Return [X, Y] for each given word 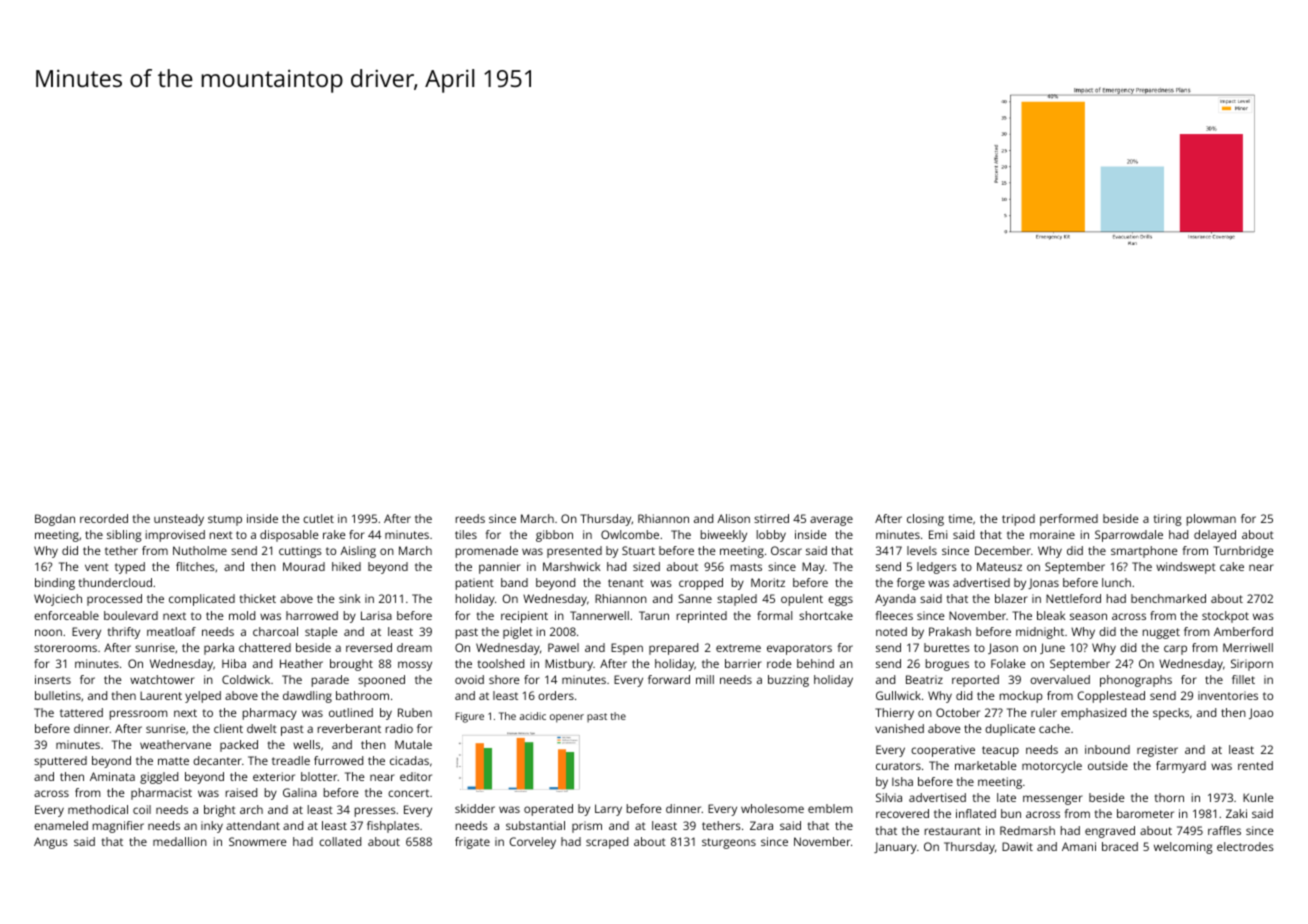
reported [975, 681]
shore [504, 679]
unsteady [179, 520]
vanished [899, 728]
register [1157, 751]
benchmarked [1168, 598]
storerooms [65, 648]
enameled [61, 825]
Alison [733, 518]
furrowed [338, 760]
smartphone [1144, 552]
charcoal [275, 631]
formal [774, 615]
